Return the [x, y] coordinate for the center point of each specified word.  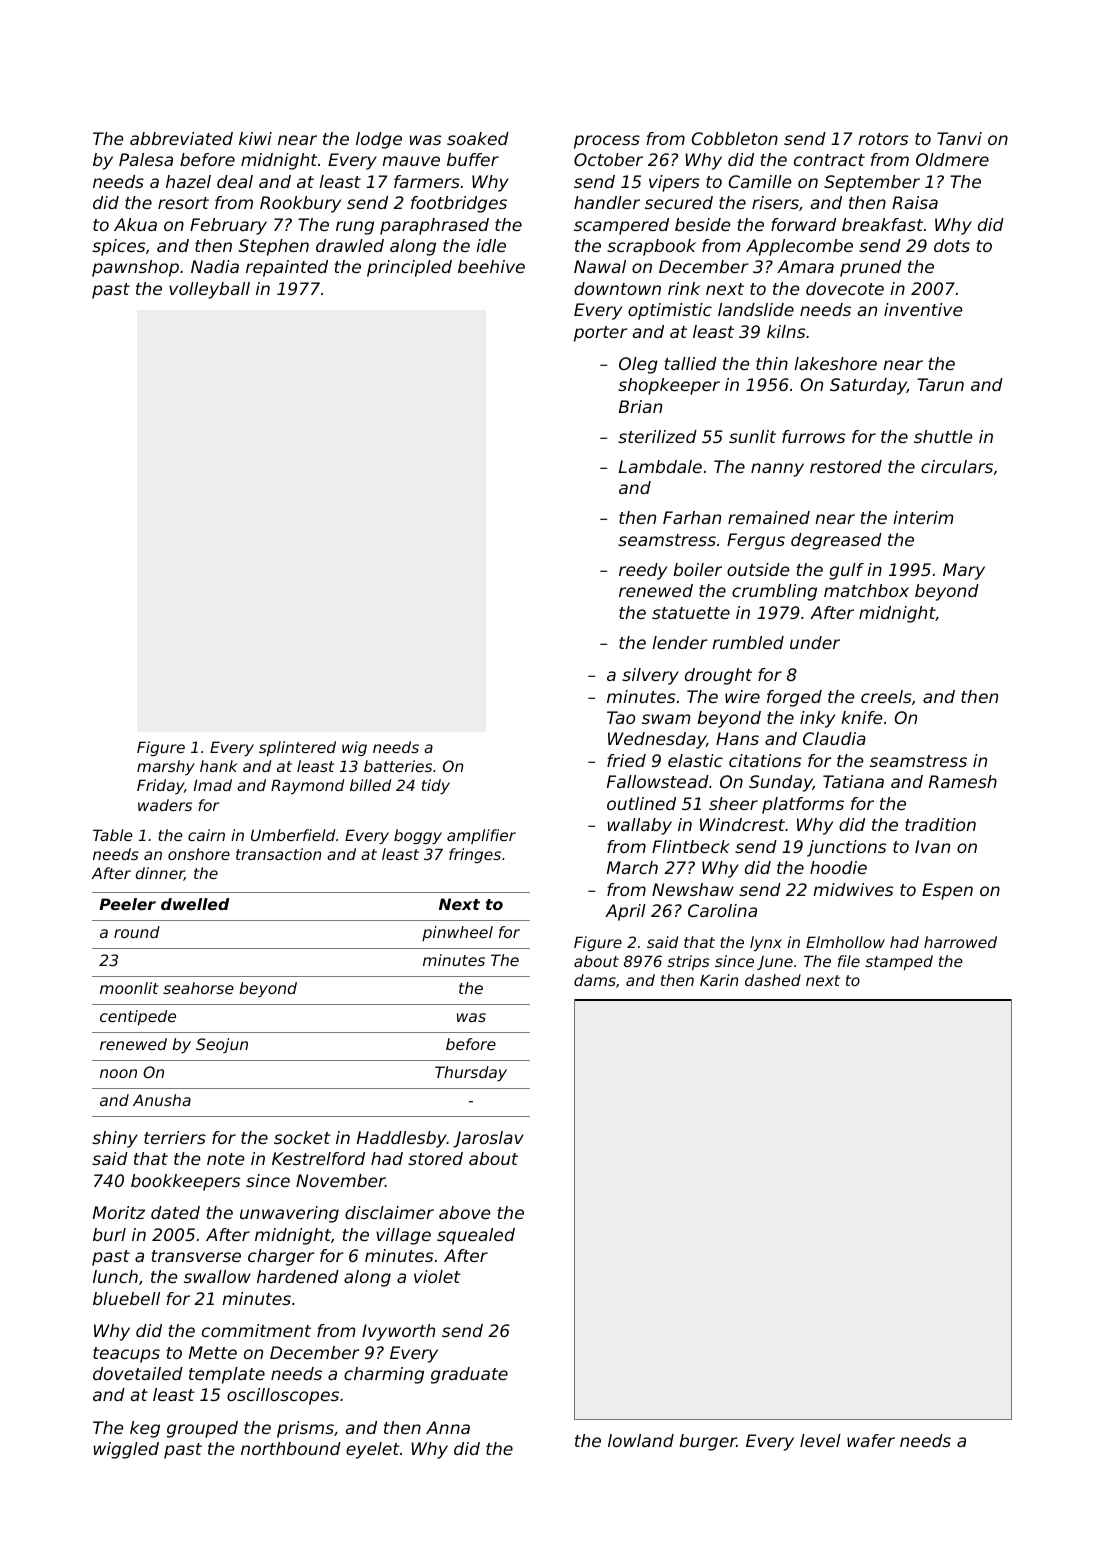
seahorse [198, 988]
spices [118, 247]
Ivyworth [398, 1332]
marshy [166, 767]
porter [600, 334]
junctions [846, 848]
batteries [398, 766]
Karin [719, 980]
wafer [871, 1440]
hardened [298, 1276]
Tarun [940, 384]
